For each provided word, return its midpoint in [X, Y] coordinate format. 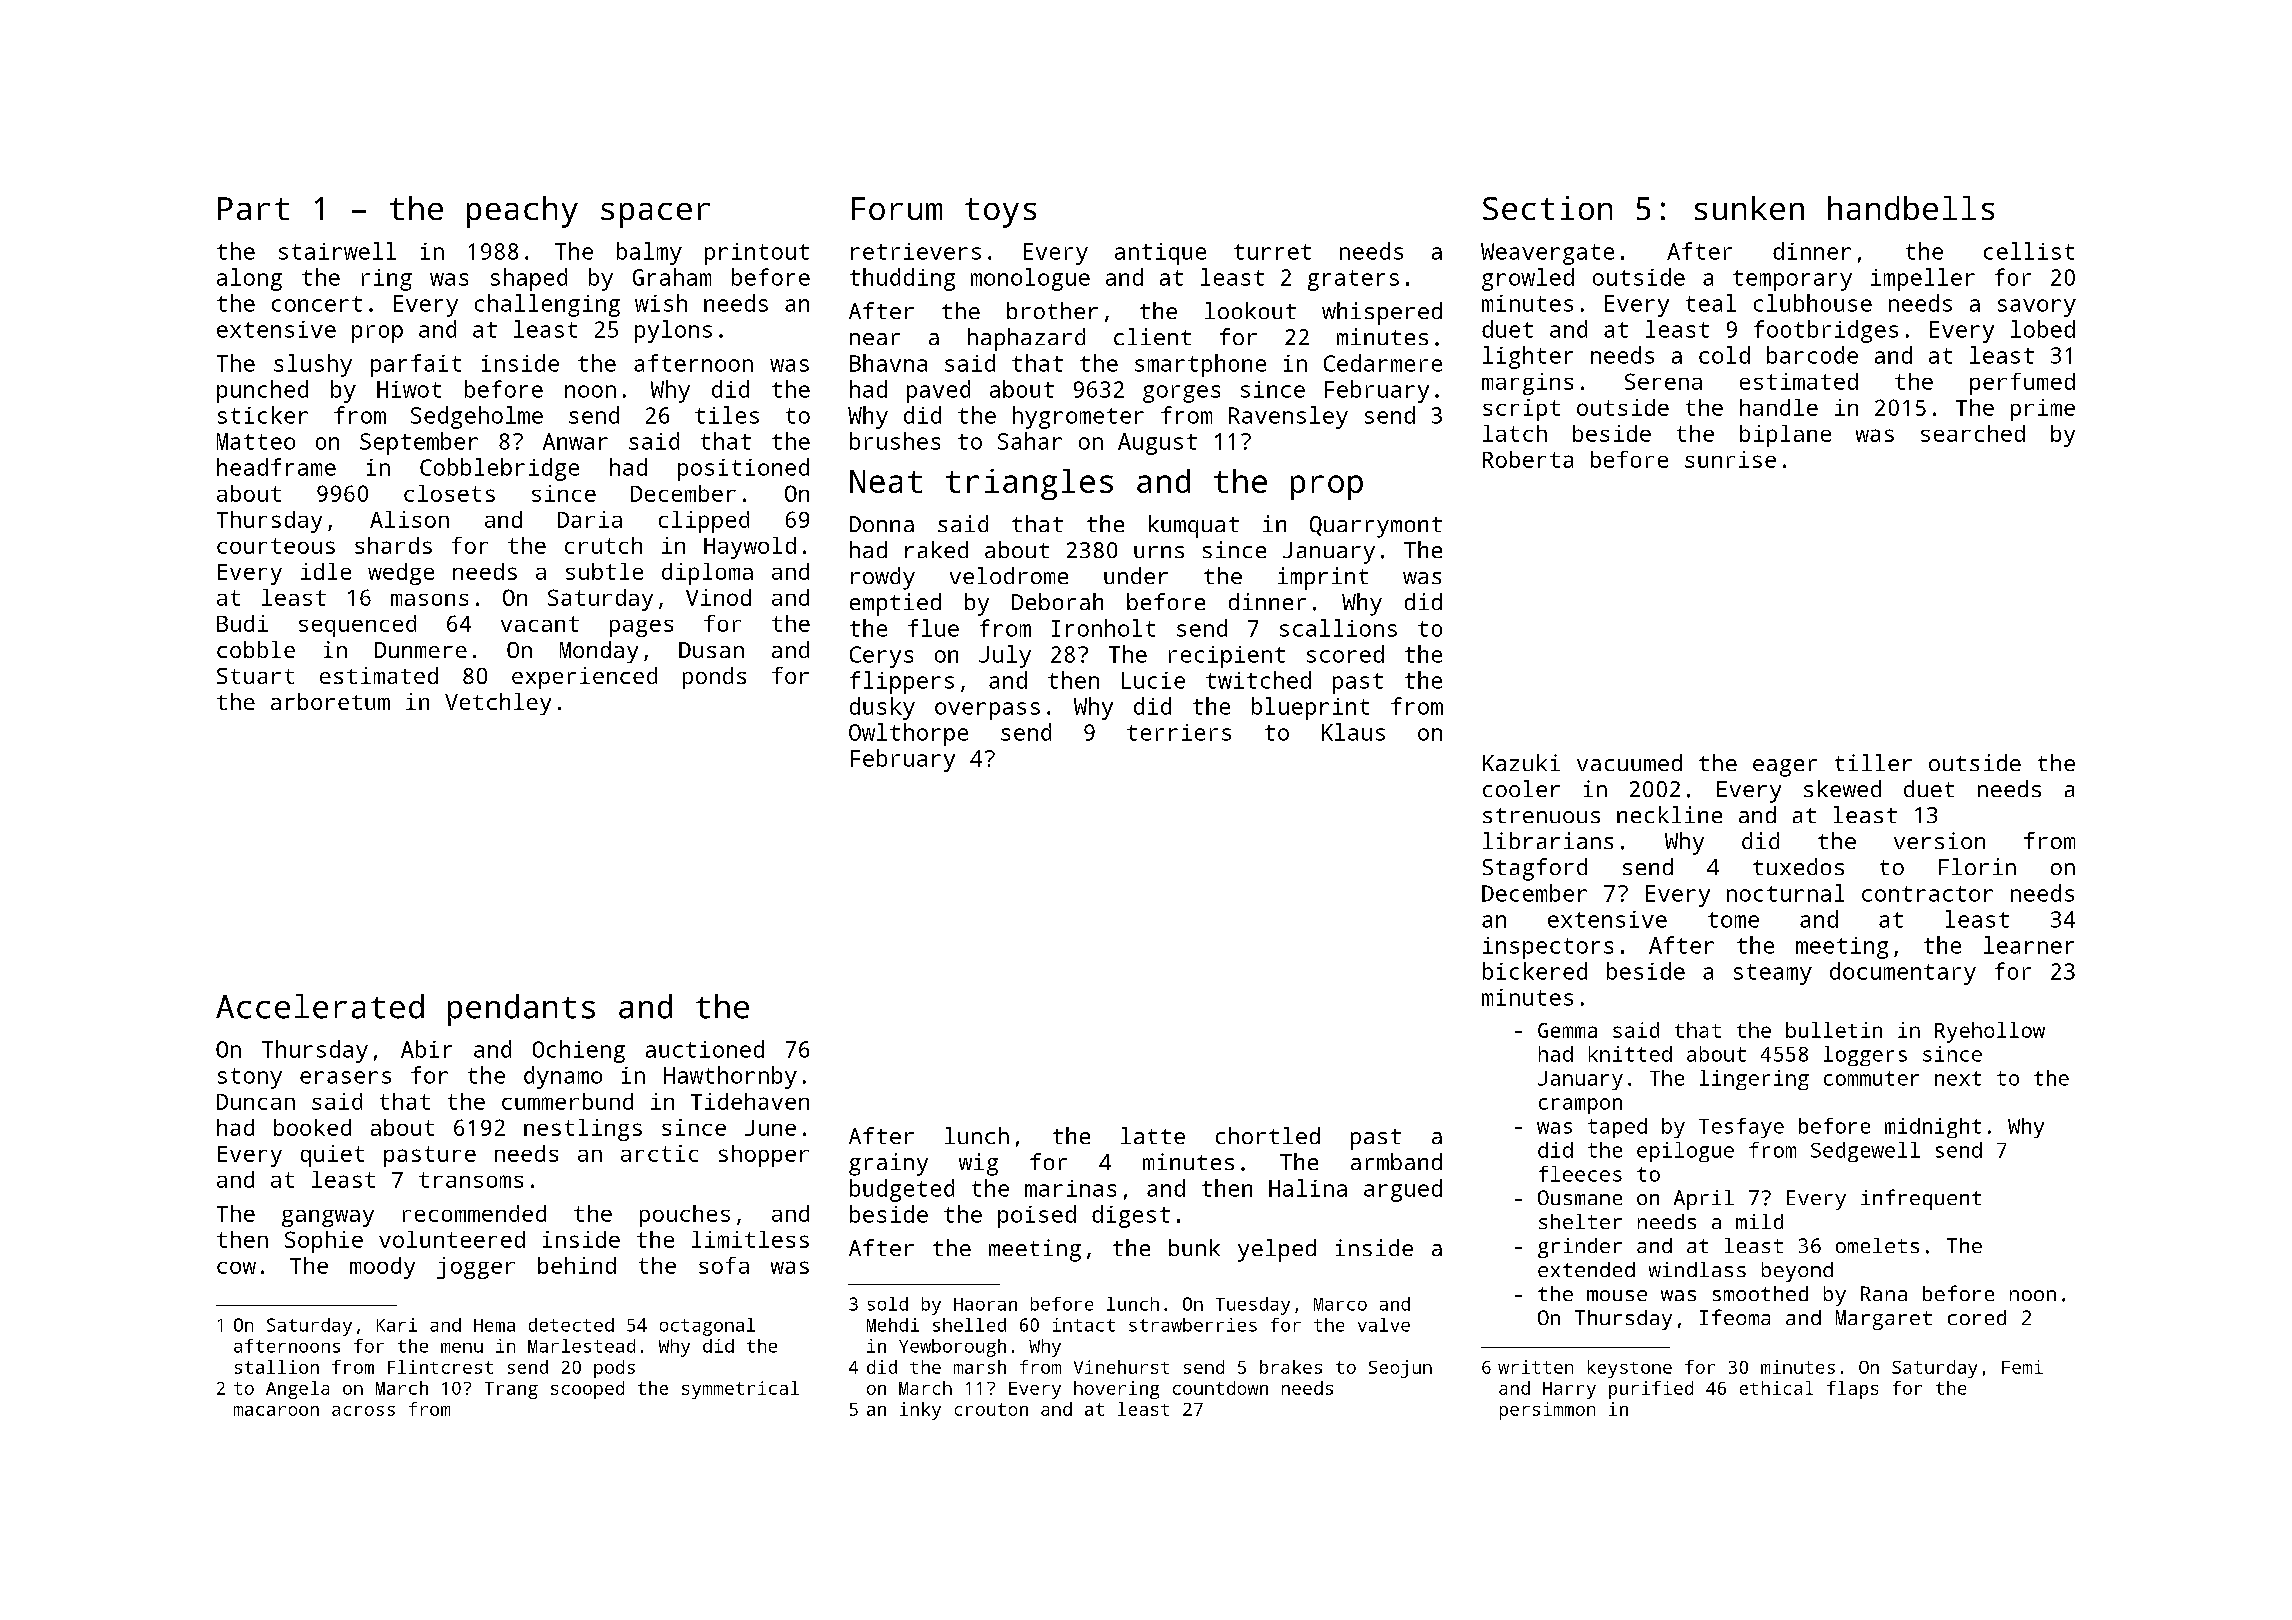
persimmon [1547, 1411]
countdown [1220, 1388]
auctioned [705, 1049]
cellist [2029, 251]
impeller [1923, 279]
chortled [1268, 1135]
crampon [1580, 1106]
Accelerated [320, 1006]
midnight [1933, 1128]
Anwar [575, 441]
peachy [522, 212]
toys [1000, 213]
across [363, 1411]
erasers [345, 1077]
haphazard [1026, 339]
